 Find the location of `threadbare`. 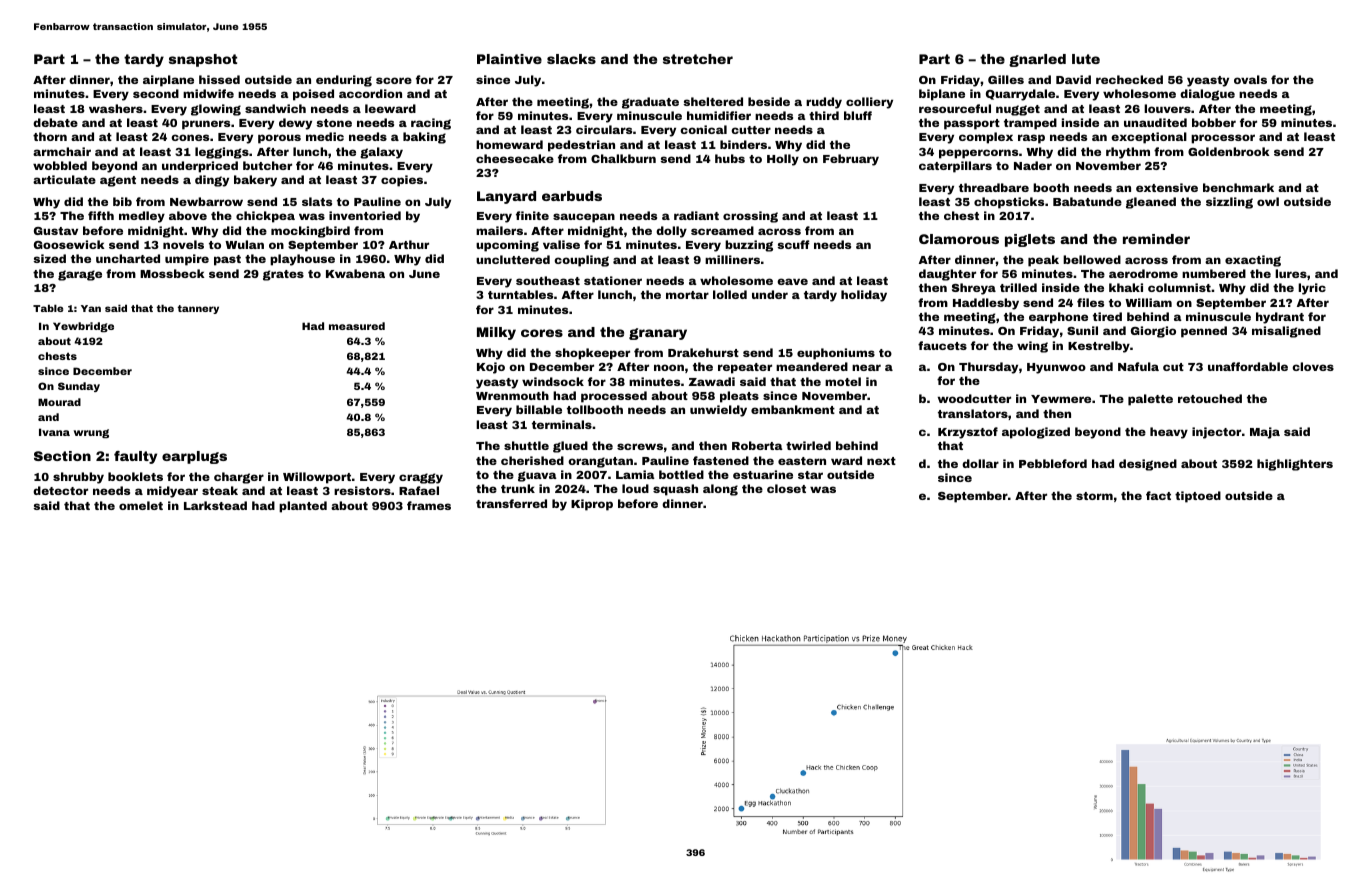

threadbare is located at coordinates (994, 187).
